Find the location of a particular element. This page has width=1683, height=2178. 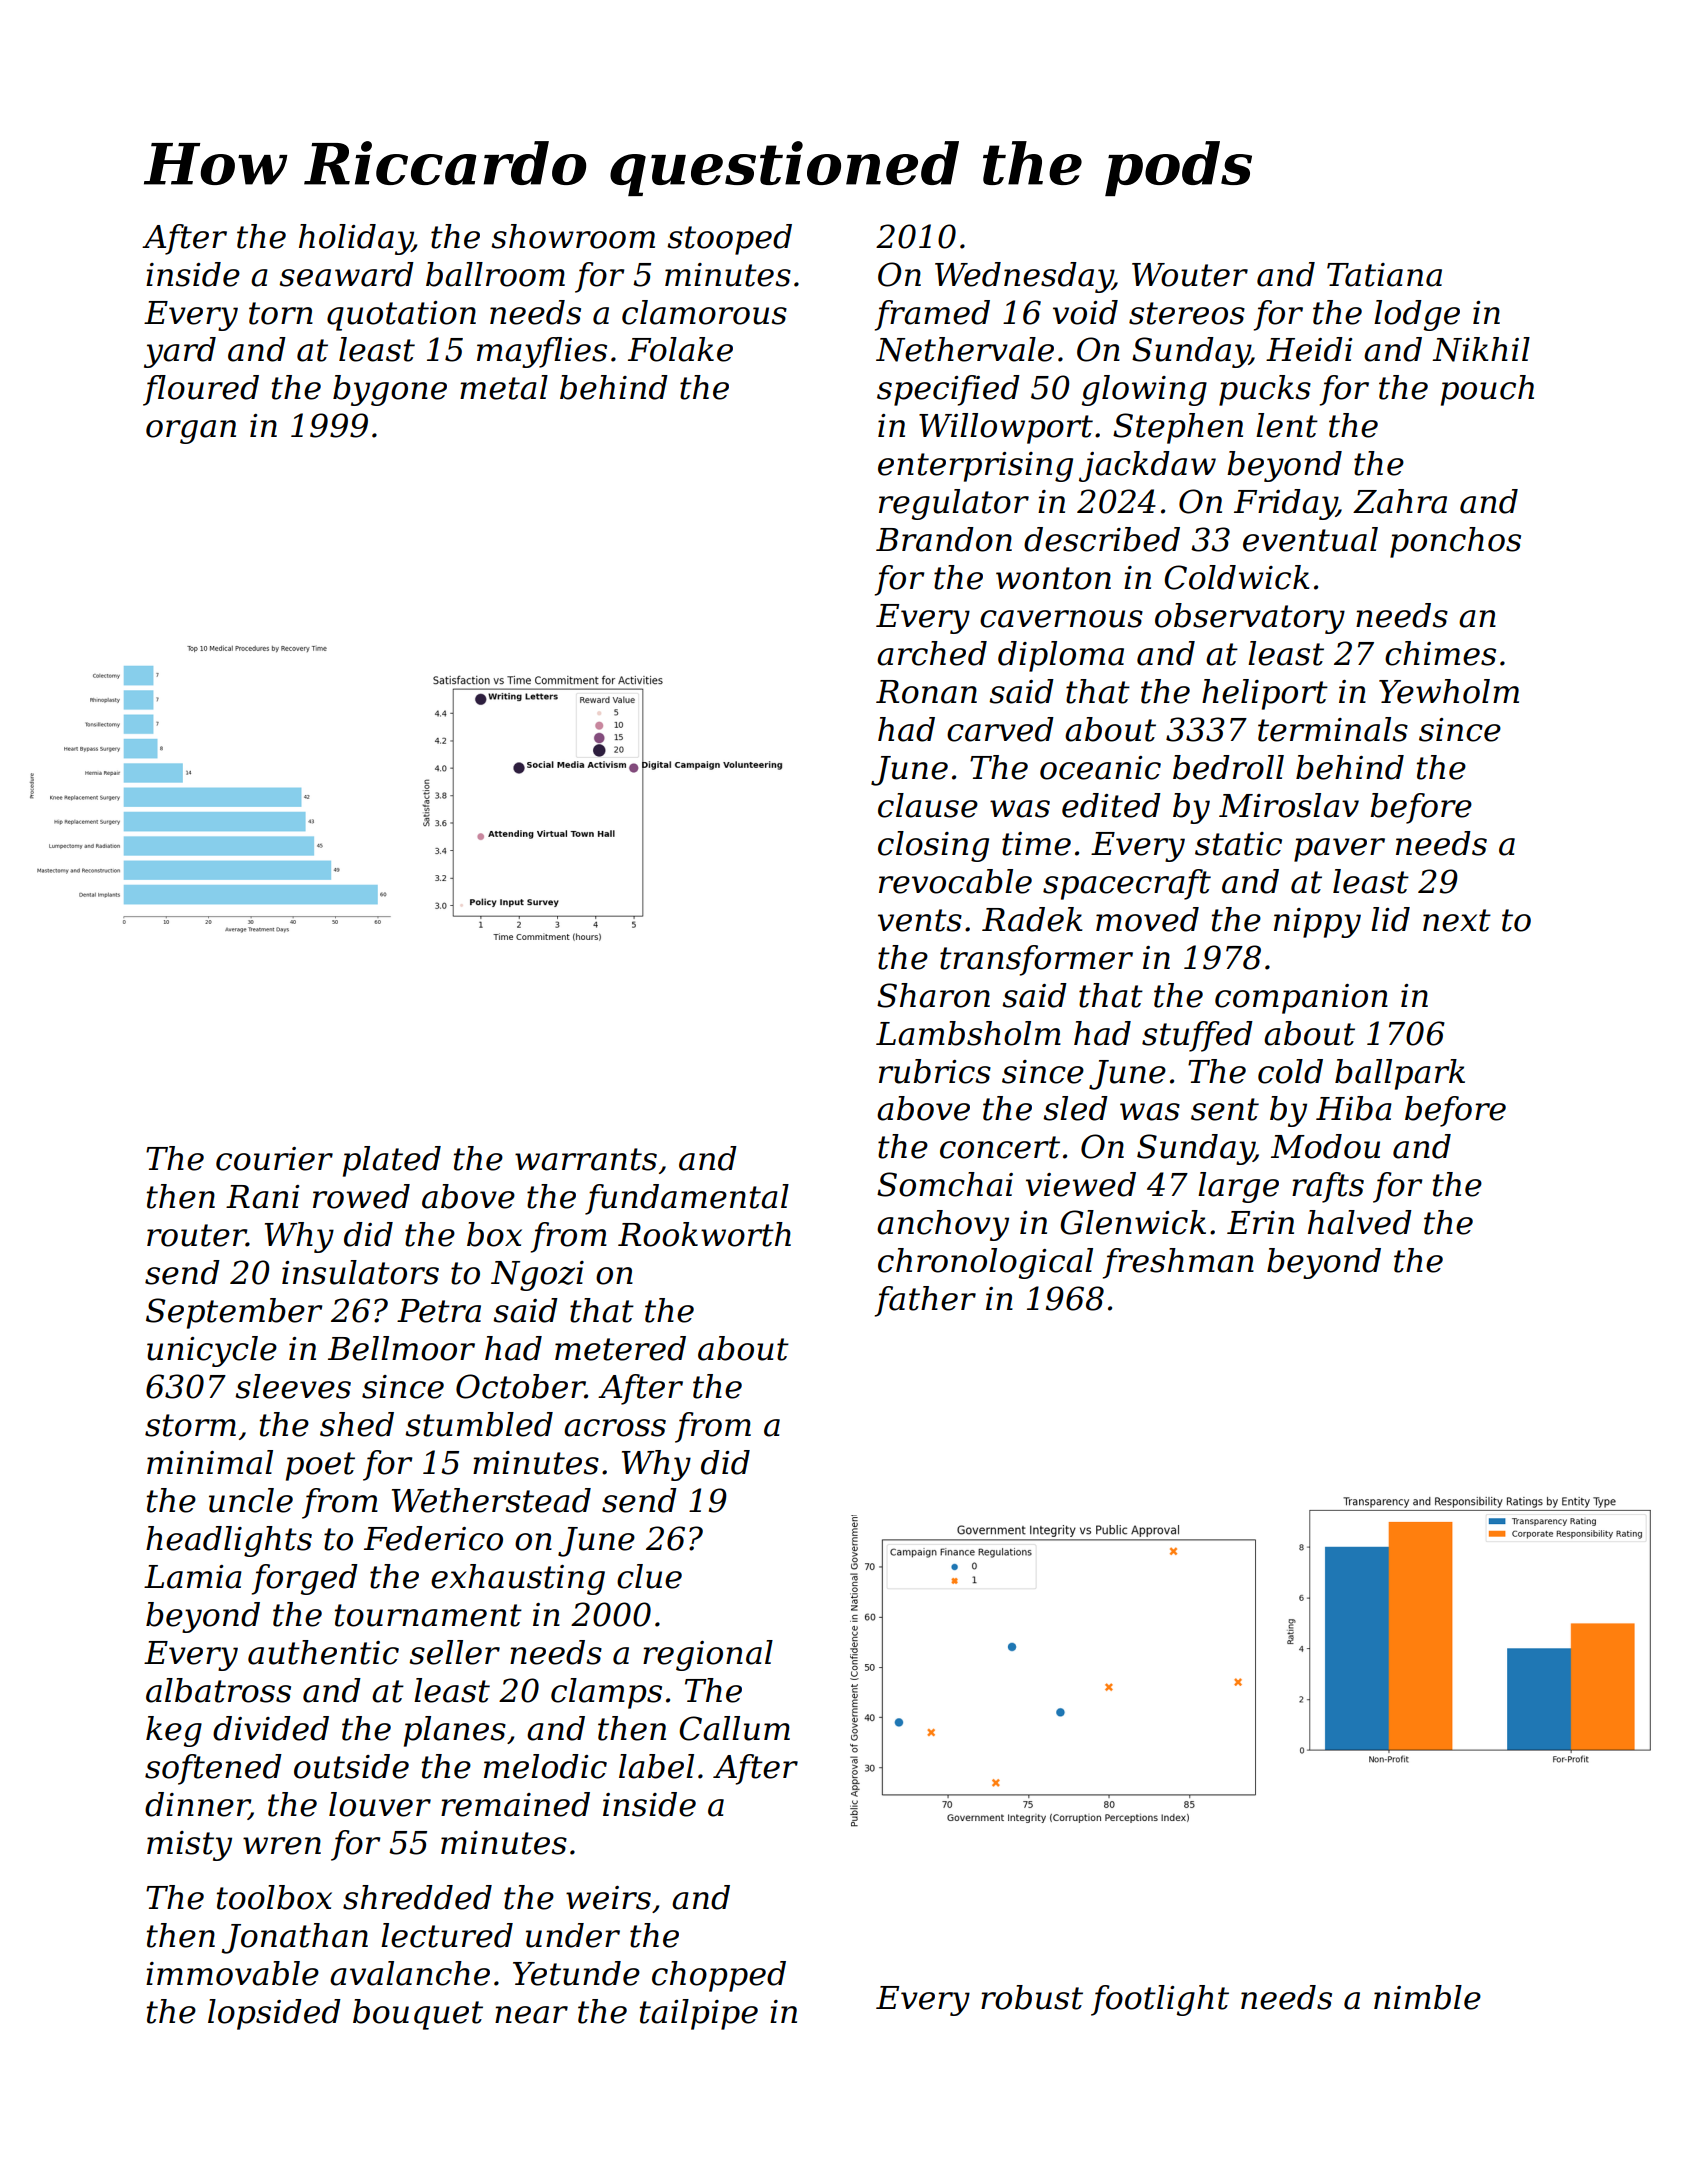

halved is located at coordinates (1360, 1222).
